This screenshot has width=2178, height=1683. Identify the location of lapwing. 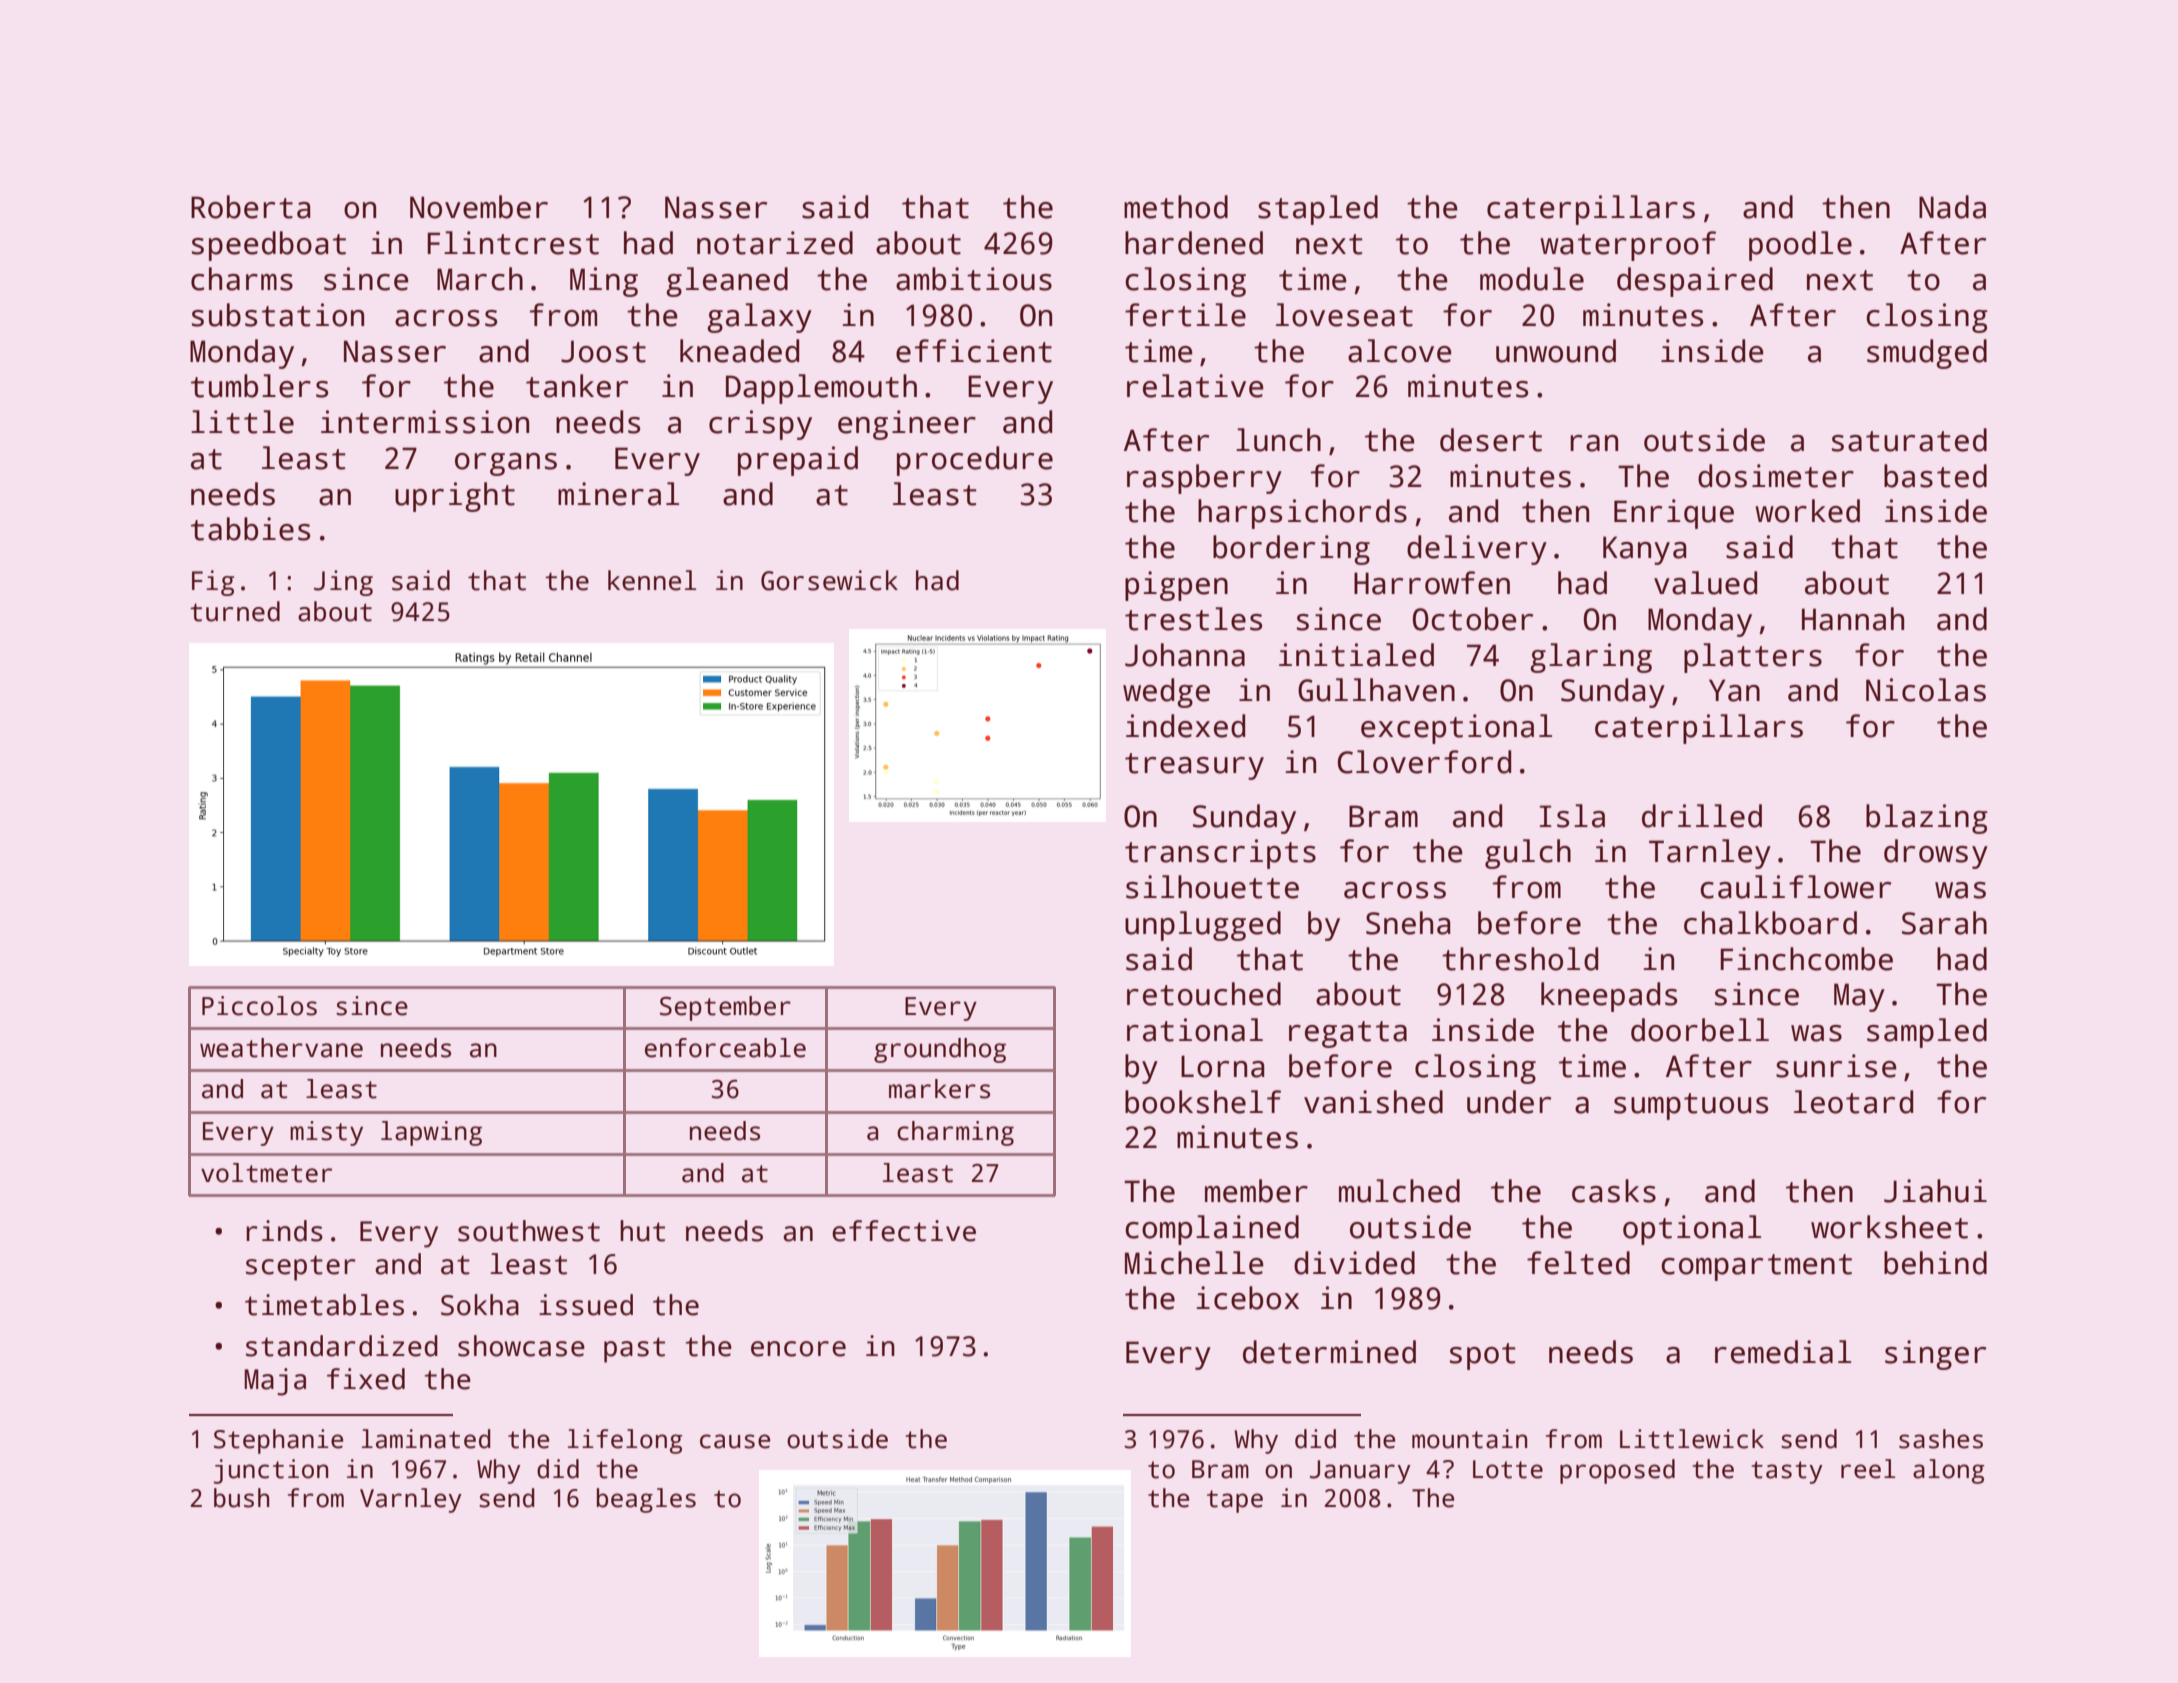
(431, 1133).
